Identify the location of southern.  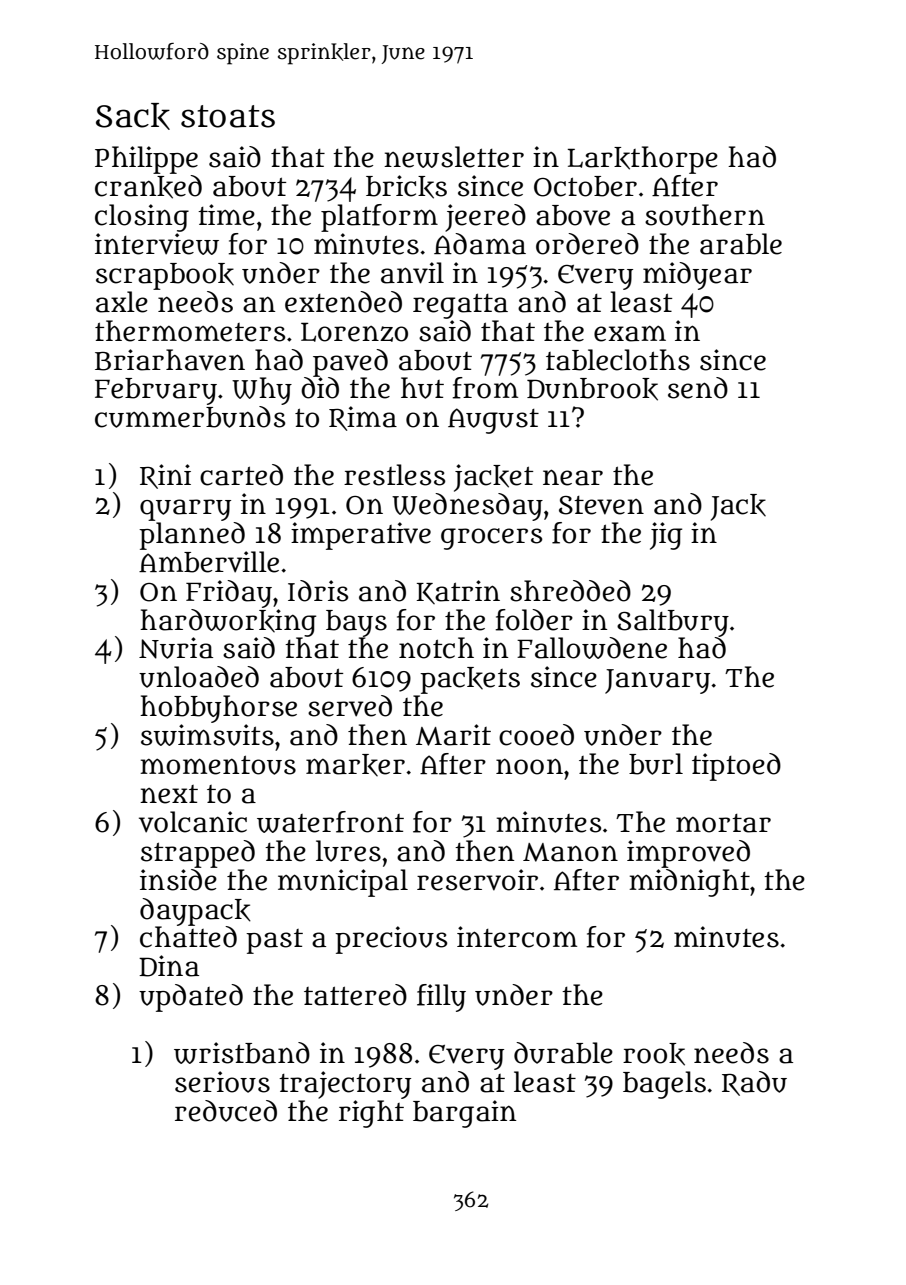
(705, 215).
